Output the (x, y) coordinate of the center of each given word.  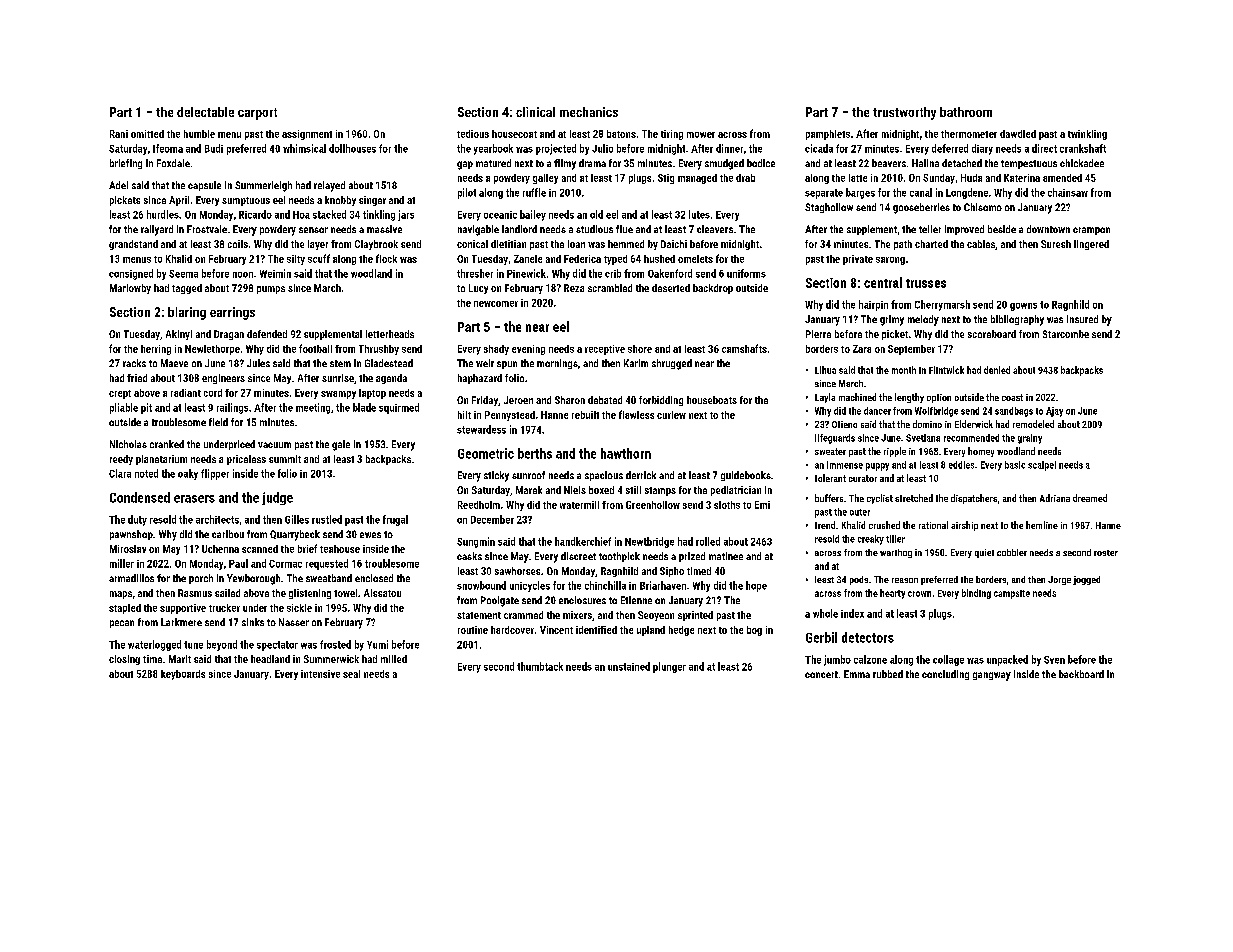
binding (976, 594)
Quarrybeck (295, 535)
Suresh (1056, 244)
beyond (222, 645)
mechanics (589, 112)
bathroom (966, 112)
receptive (605, 350)
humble (199, 134)
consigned (131, 274)
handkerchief (583, 541)
